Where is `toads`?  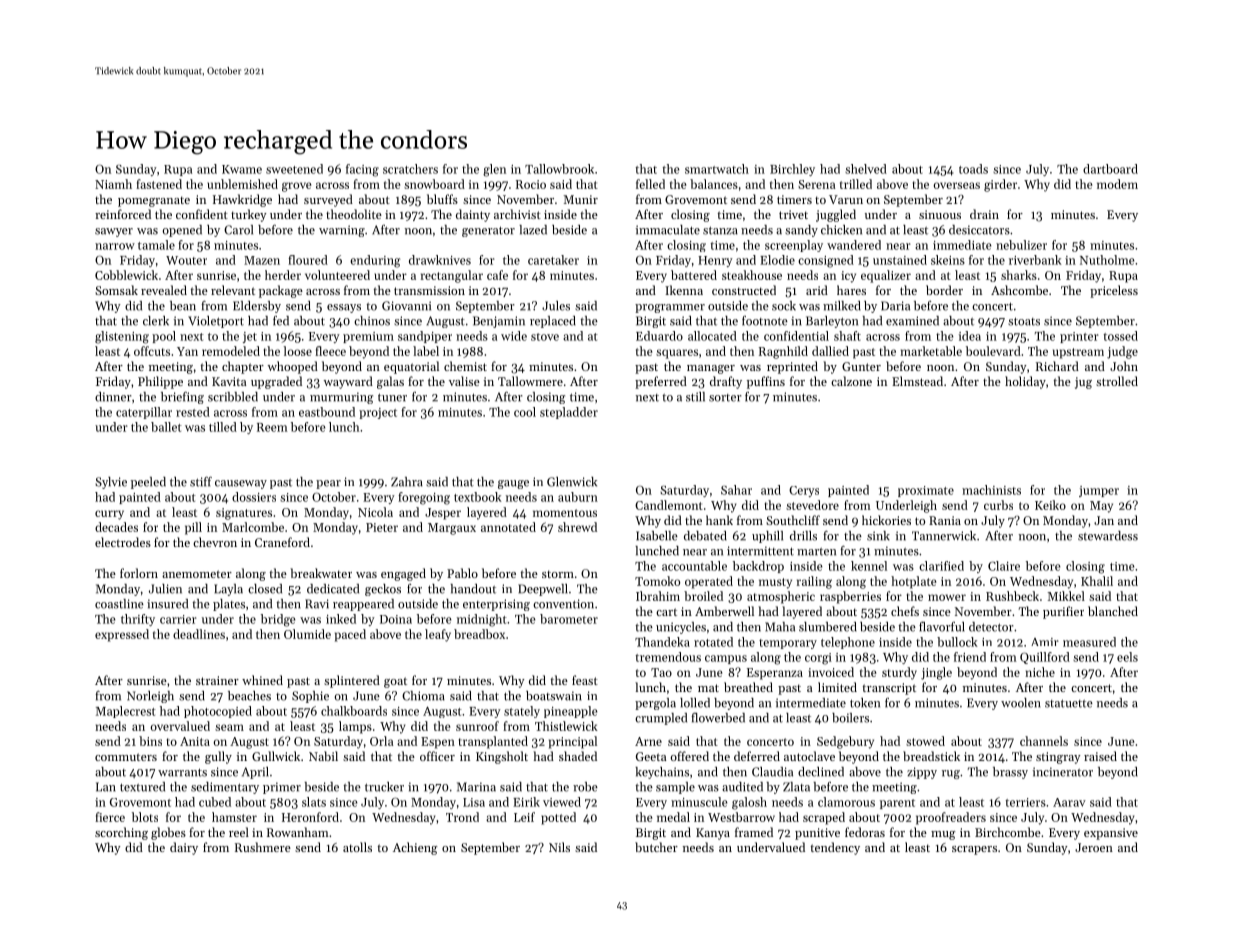
toads is located at coordinates (973, 169).
